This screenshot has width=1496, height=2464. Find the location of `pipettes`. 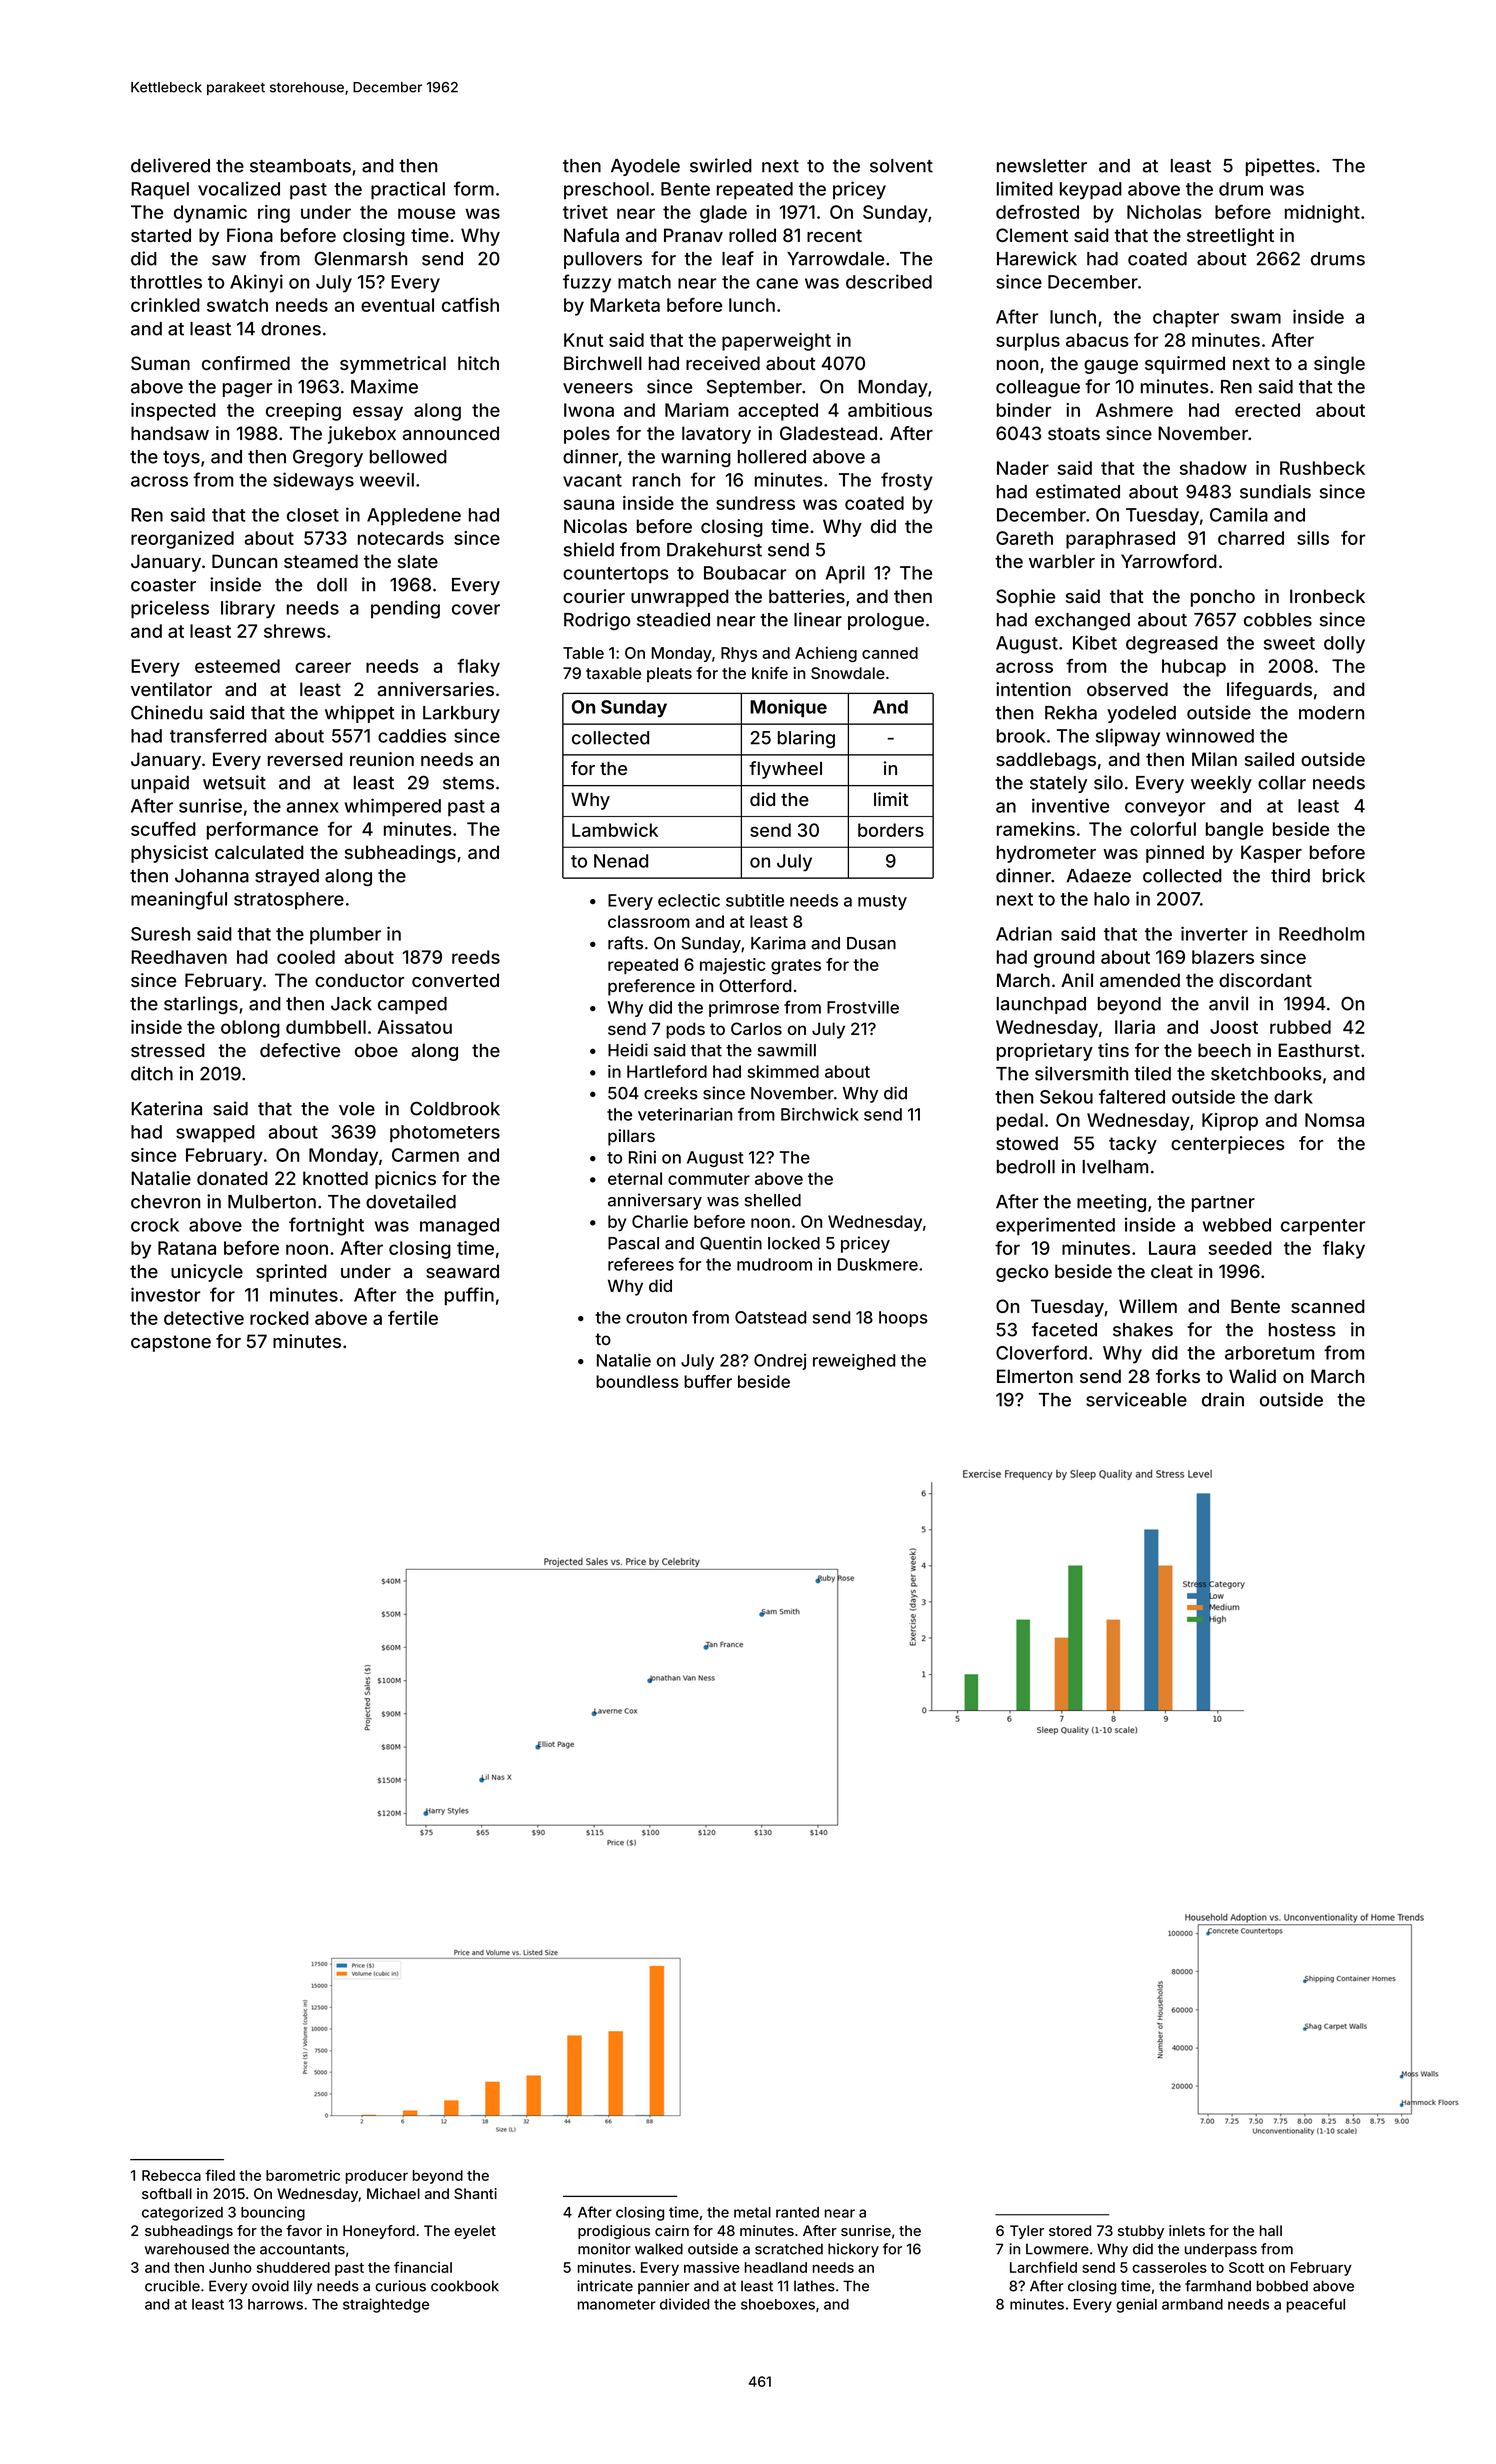

pipettes is located at coordinates (1280, 167).
